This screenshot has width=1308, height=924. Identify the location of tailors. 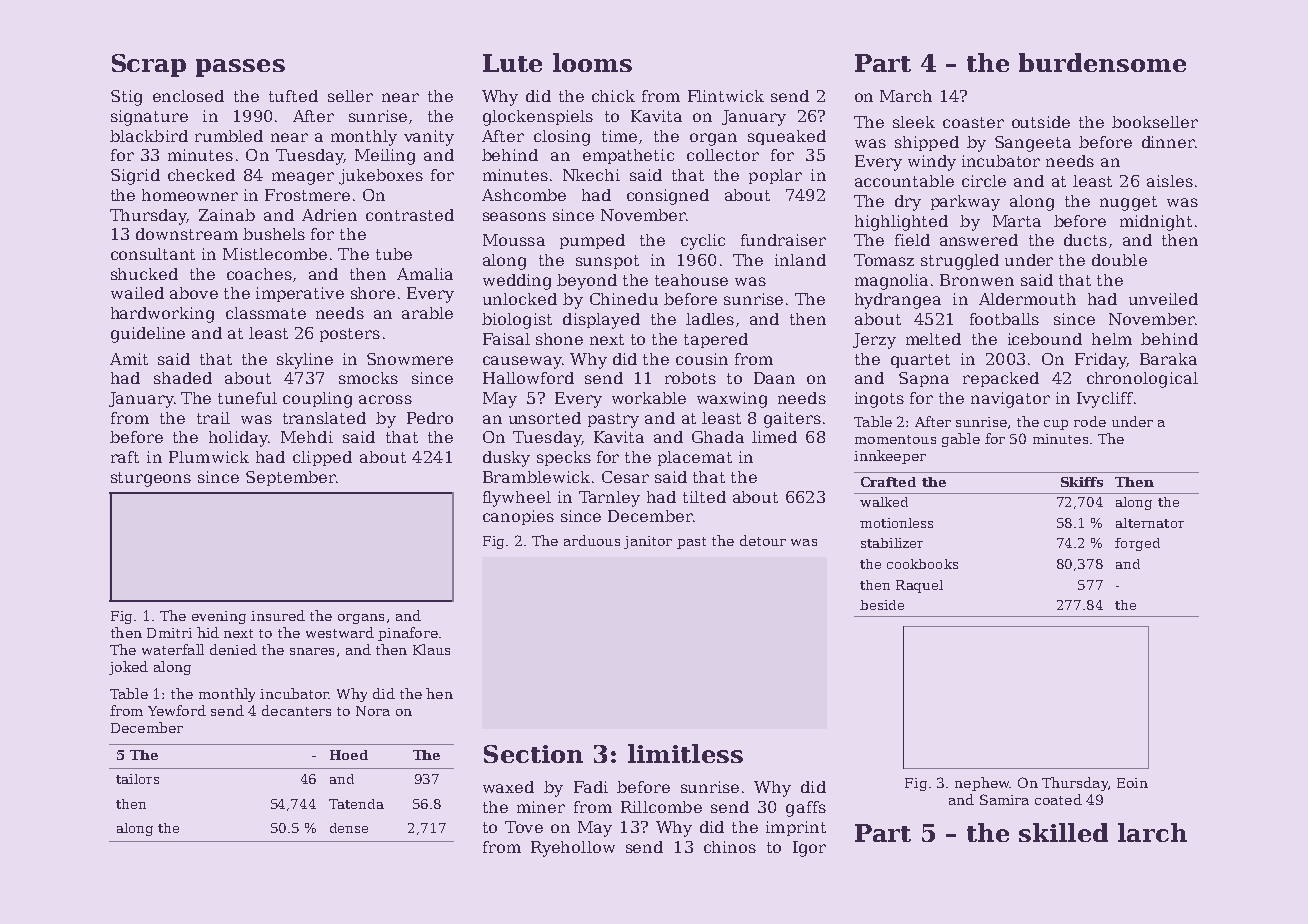
(137, 779).
